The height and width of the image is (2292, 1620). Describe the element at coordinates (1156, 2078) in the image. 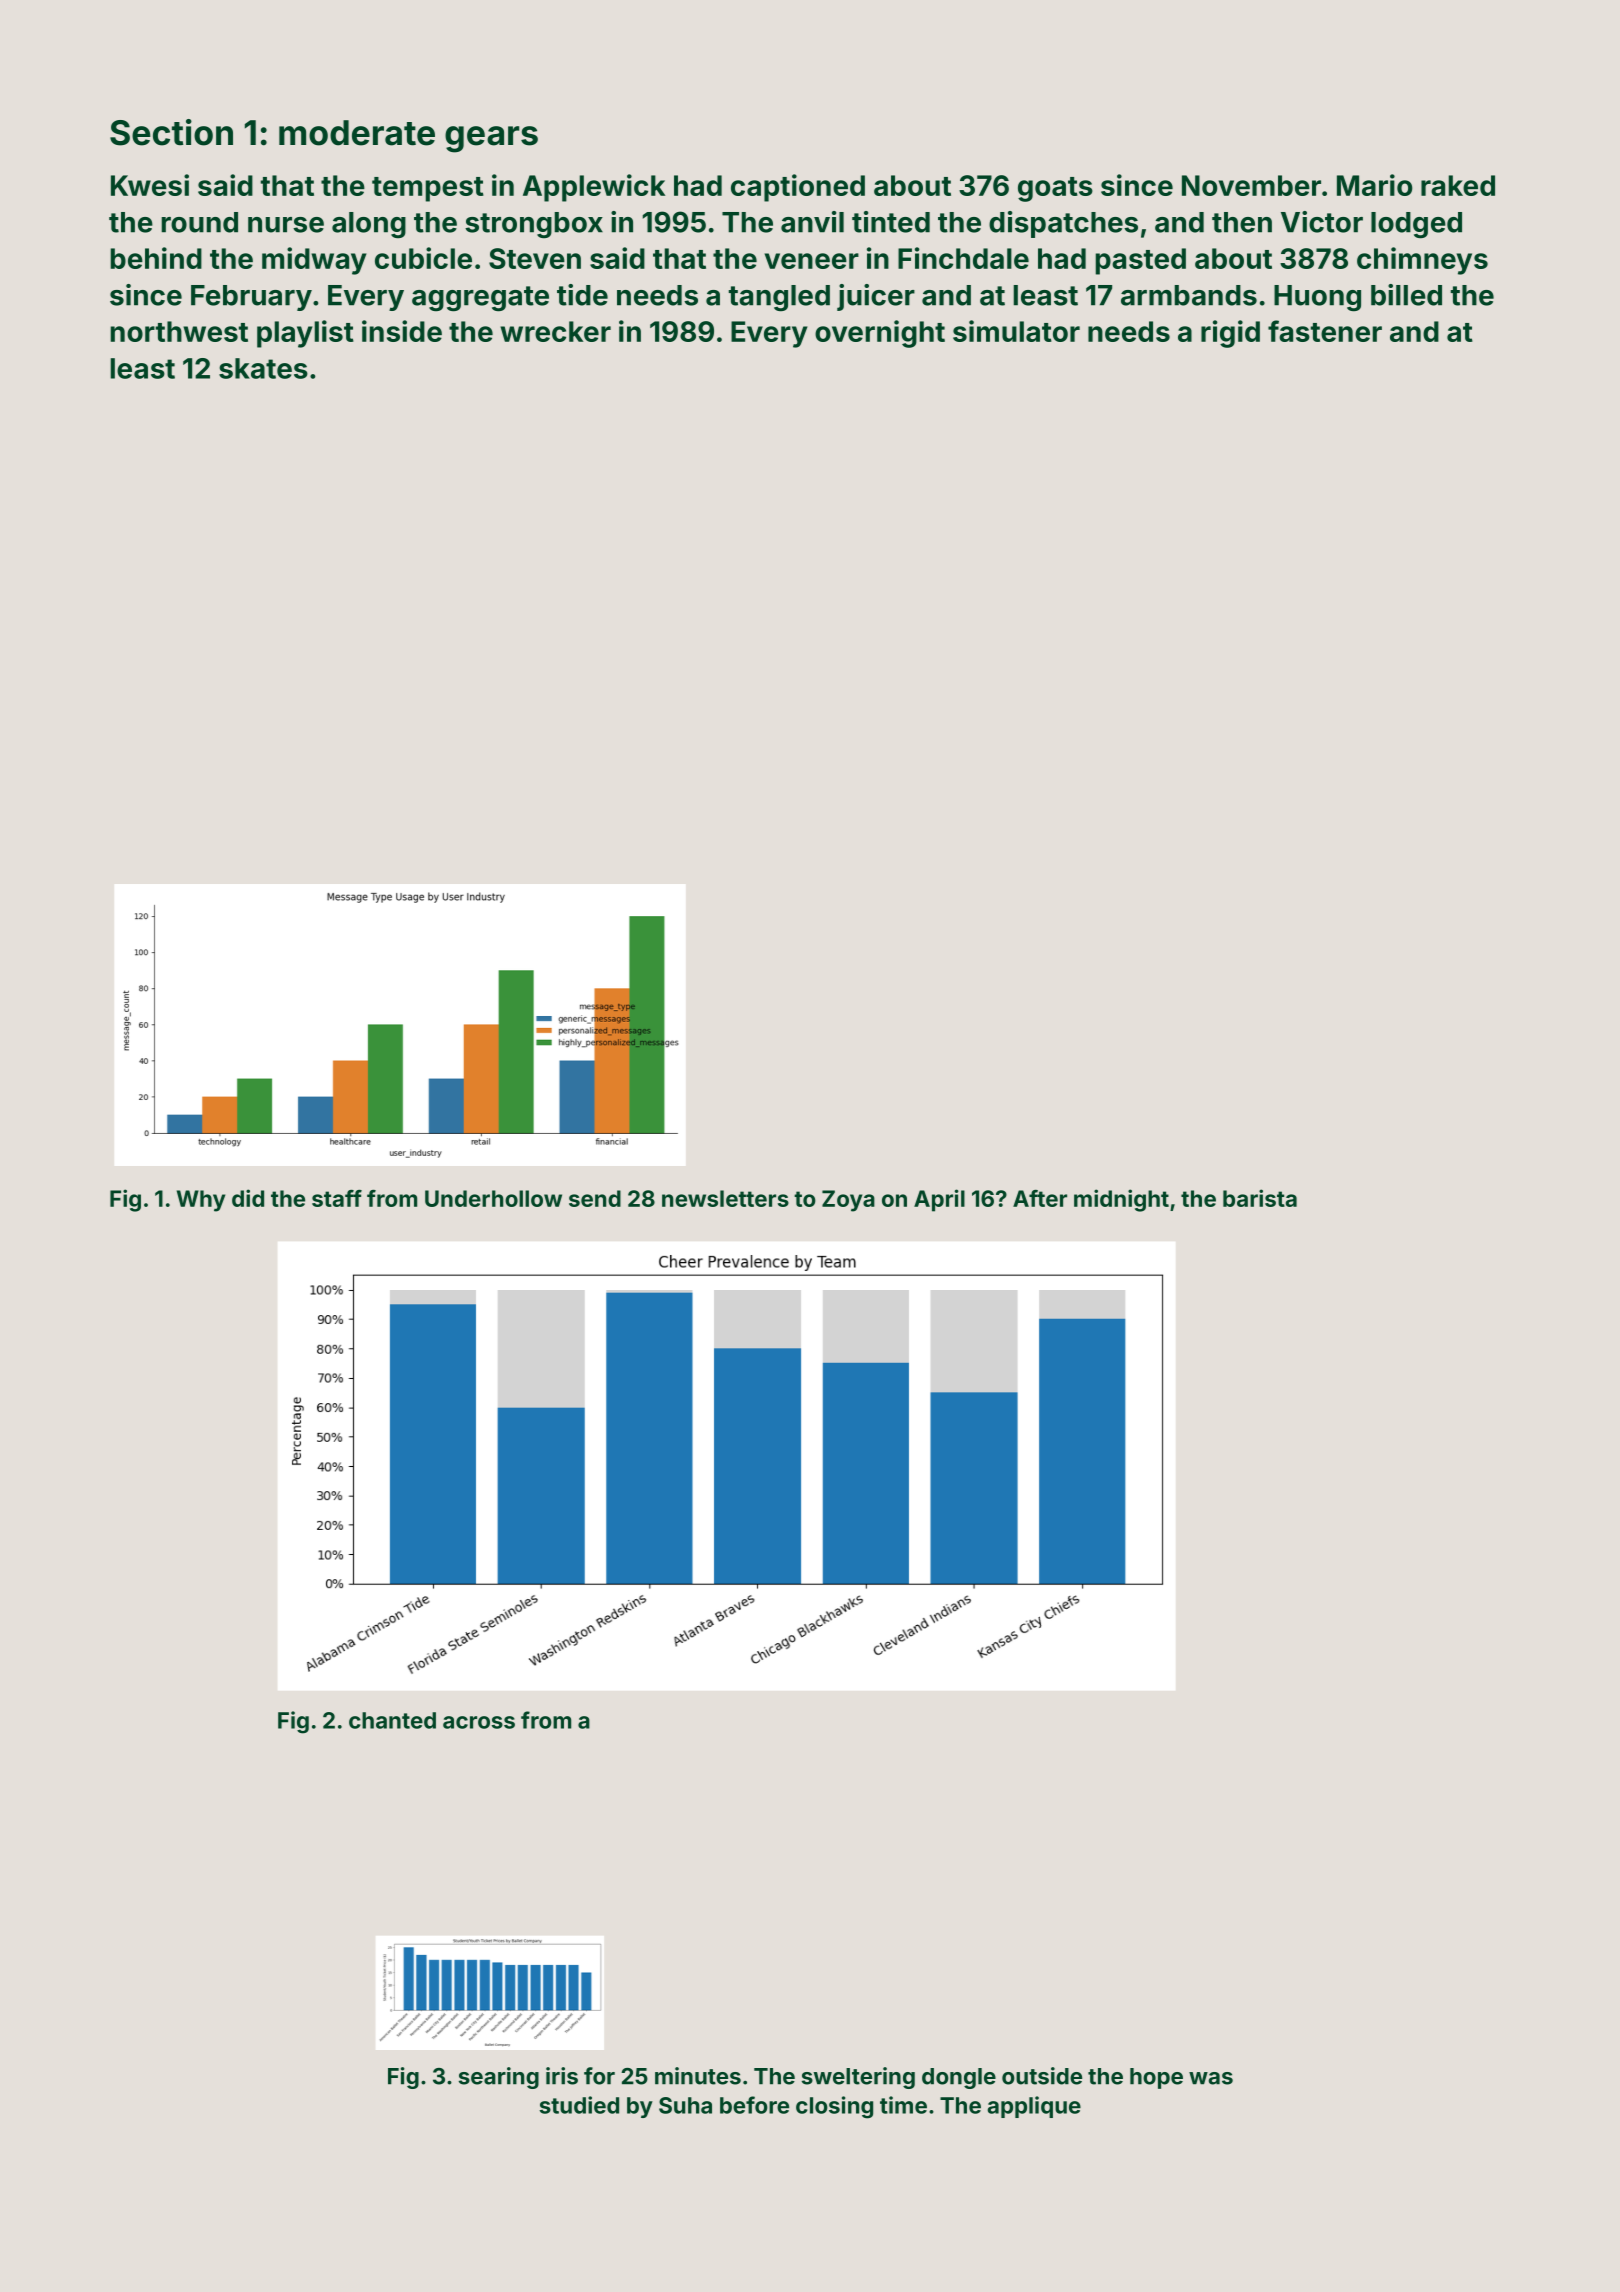

I see `hope` at that location.
